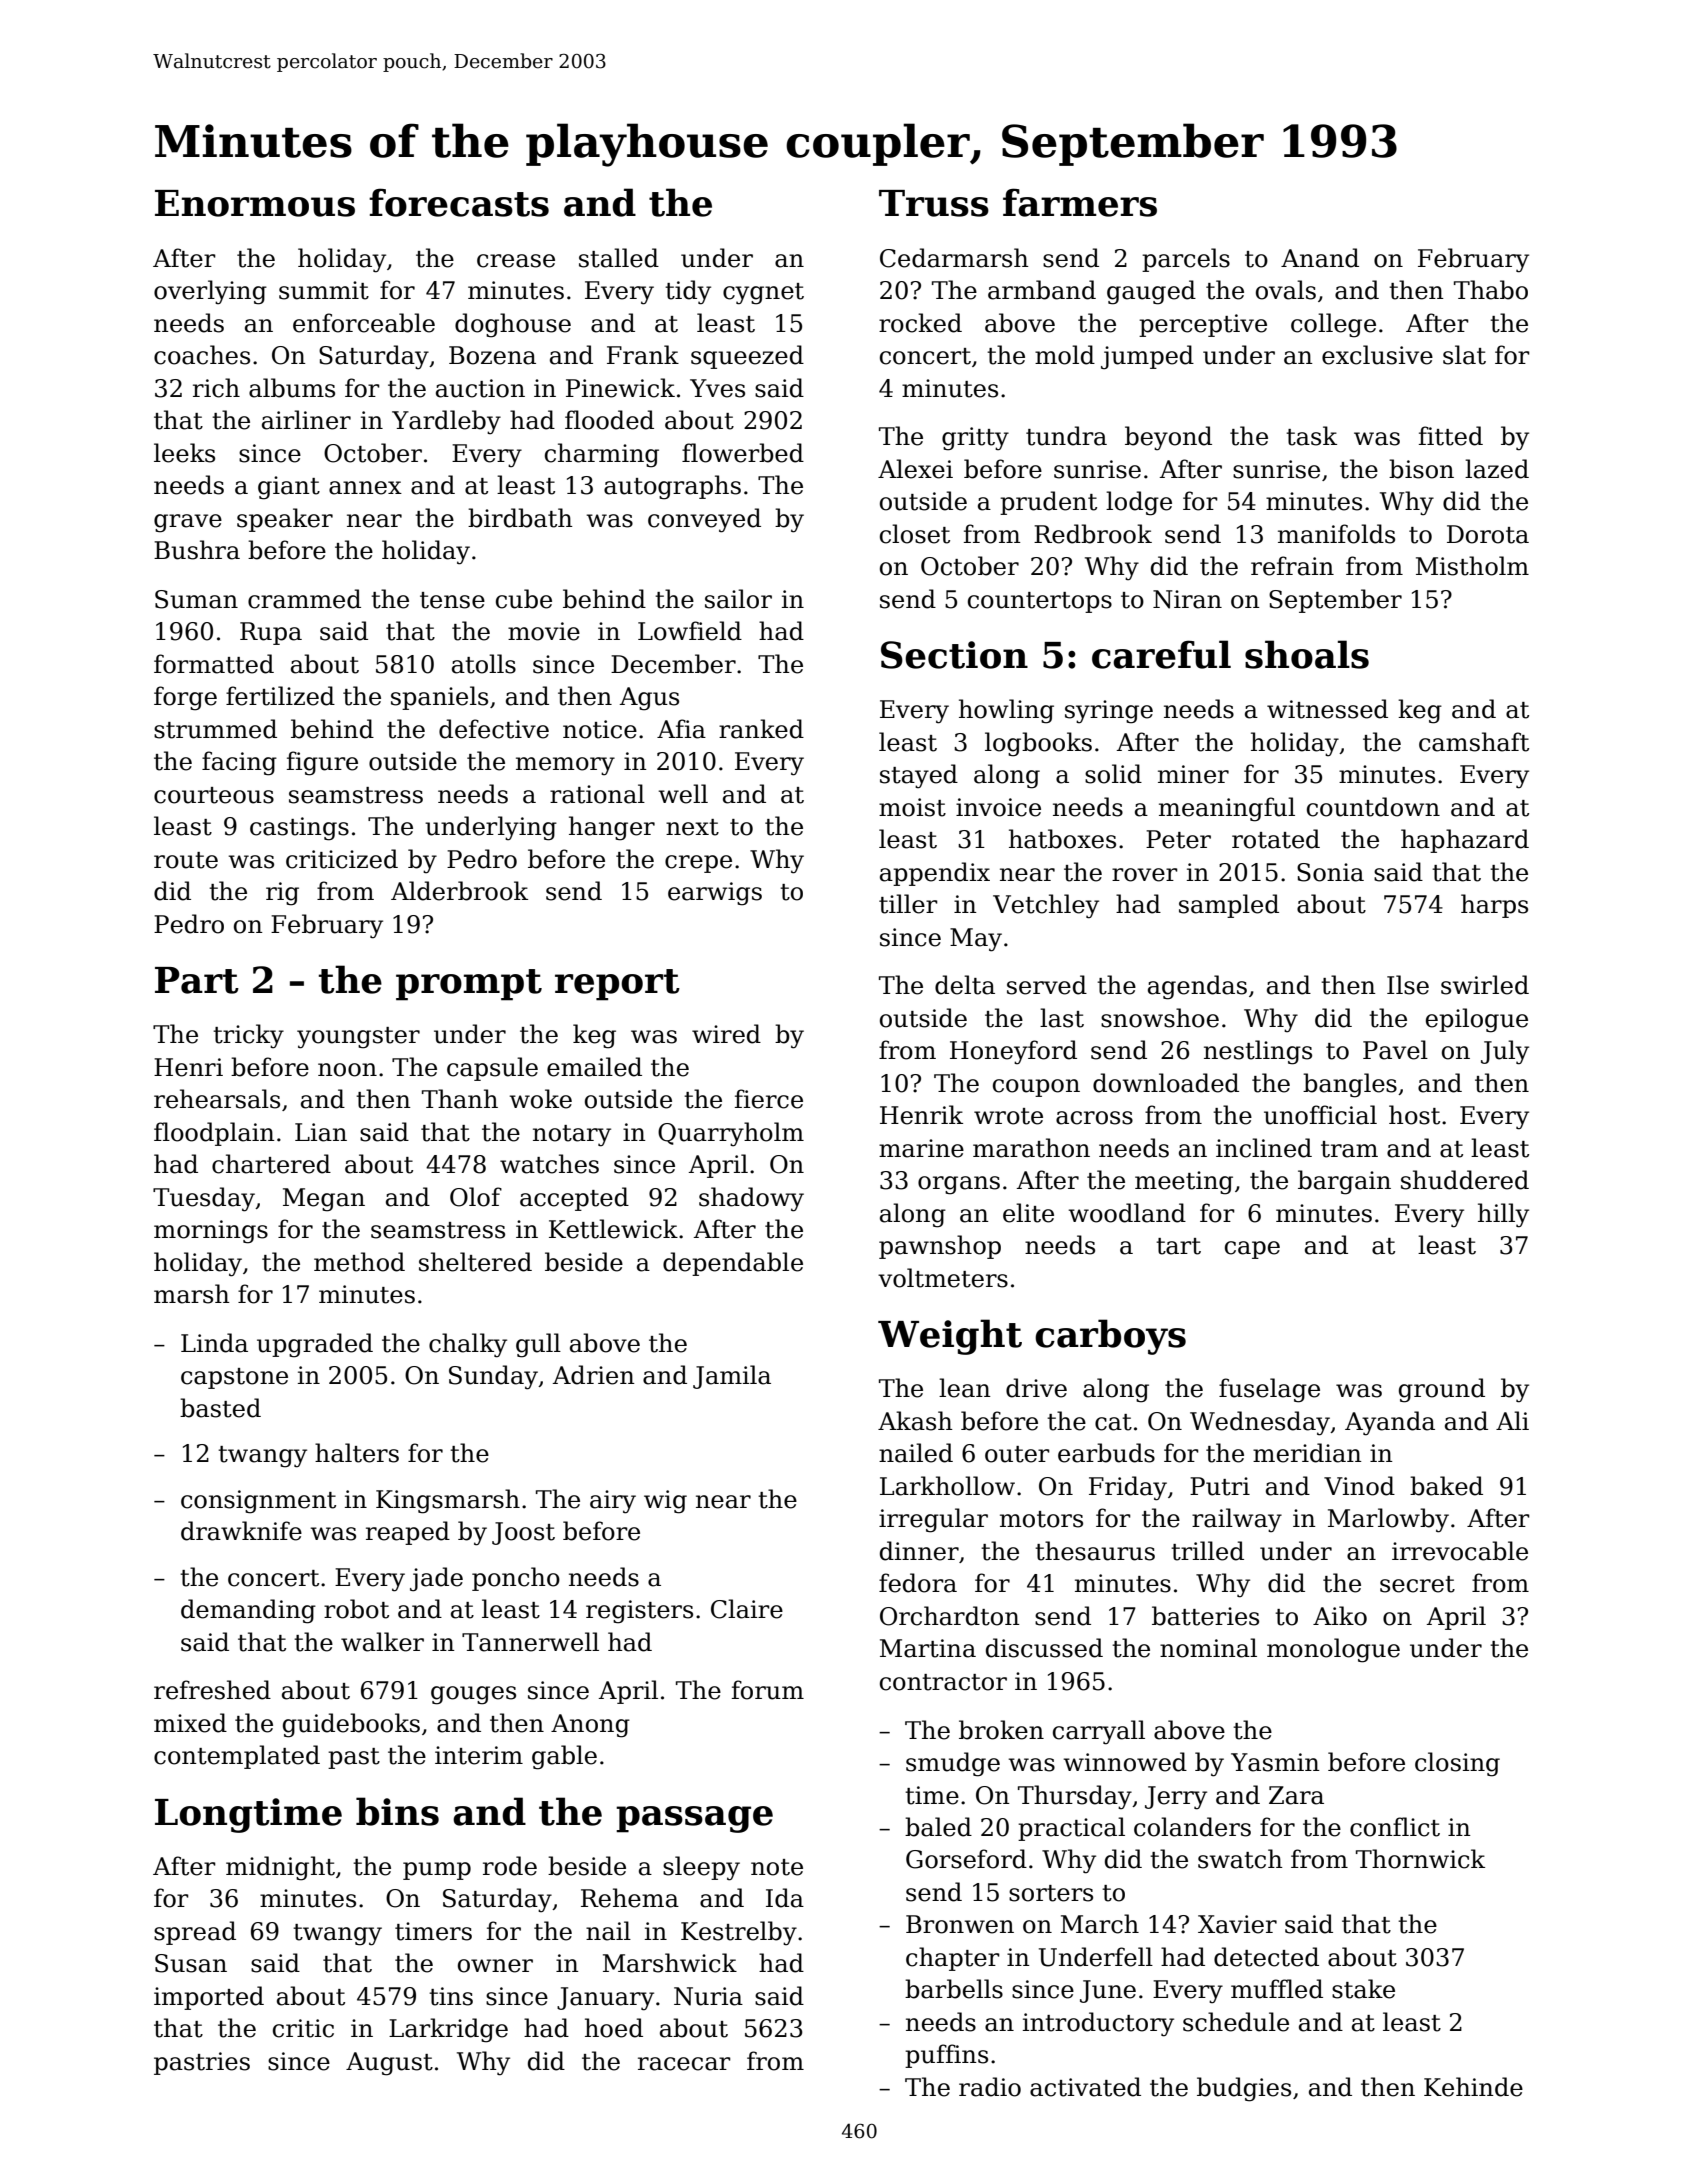  I want to click on Enormous, so click(255, 203).
